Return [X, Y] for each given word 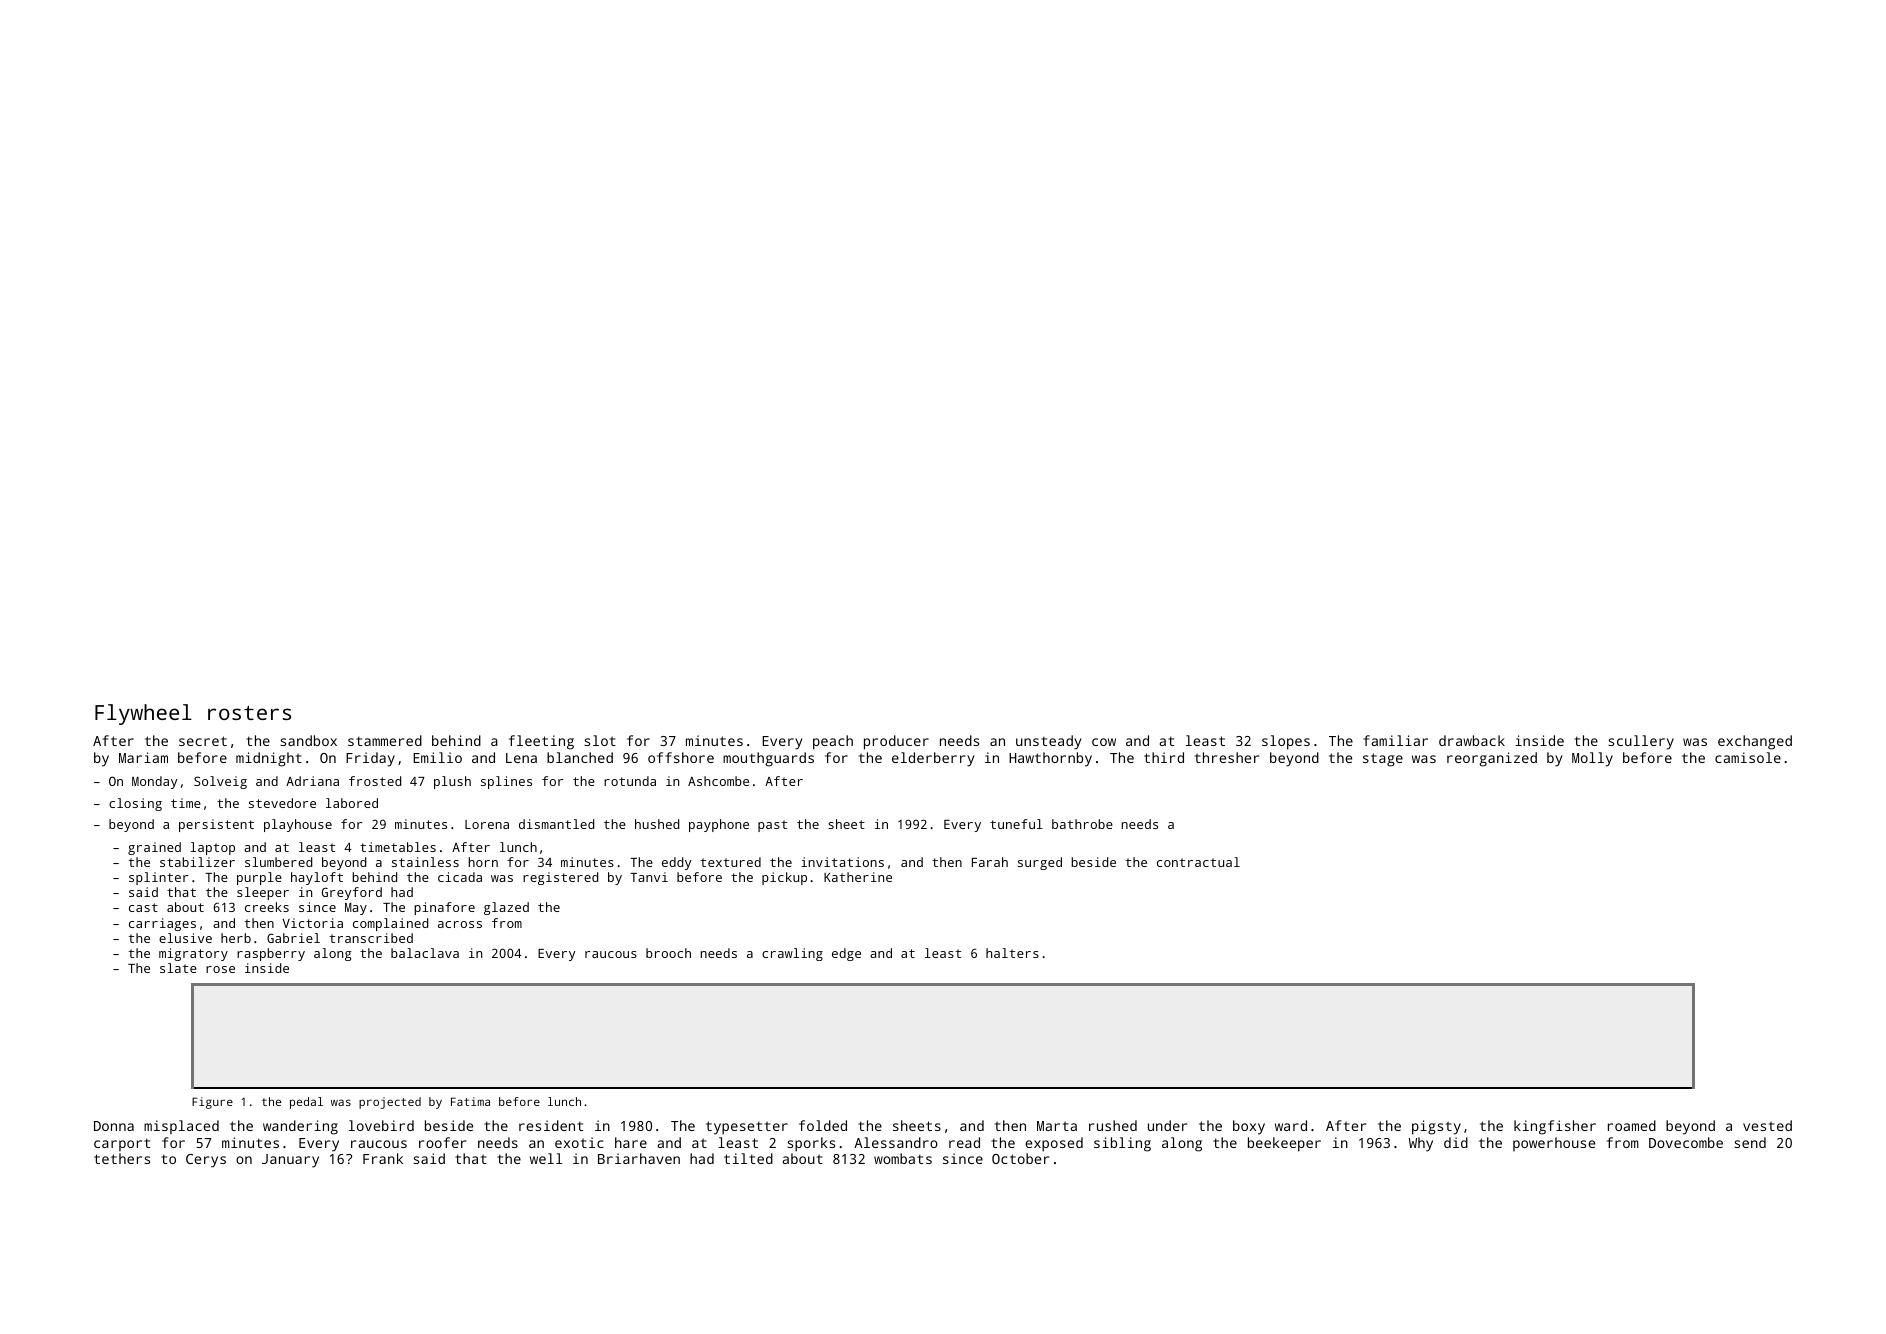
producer [896, 742]
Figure [212, 1103]
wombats [903, 1158]
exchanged [1755, 742]
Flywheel [143, 714]
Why [1421, 1144]
